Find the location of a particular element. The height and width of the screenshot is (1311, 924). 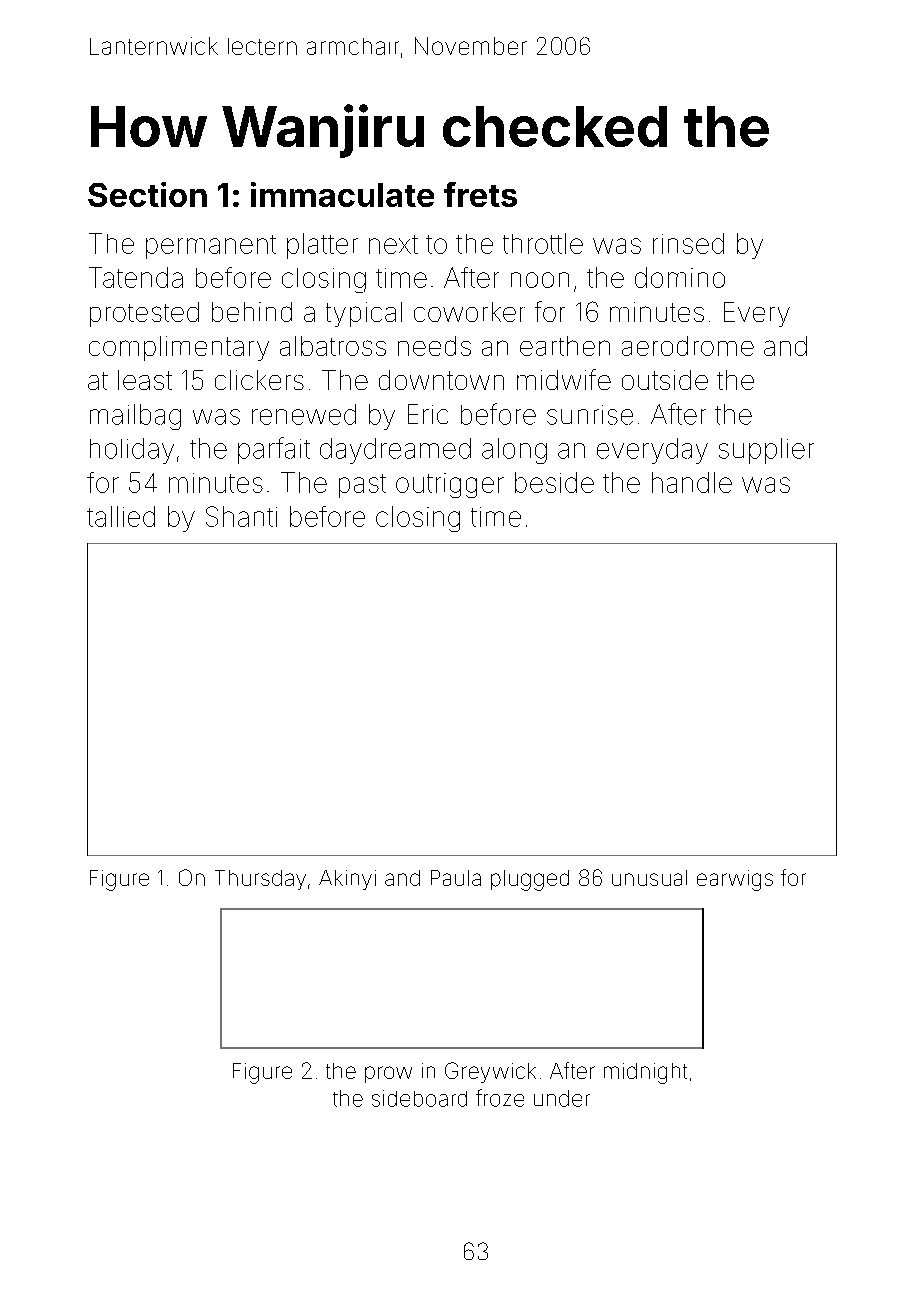

Thursday is located at coordinates (260, 880).
